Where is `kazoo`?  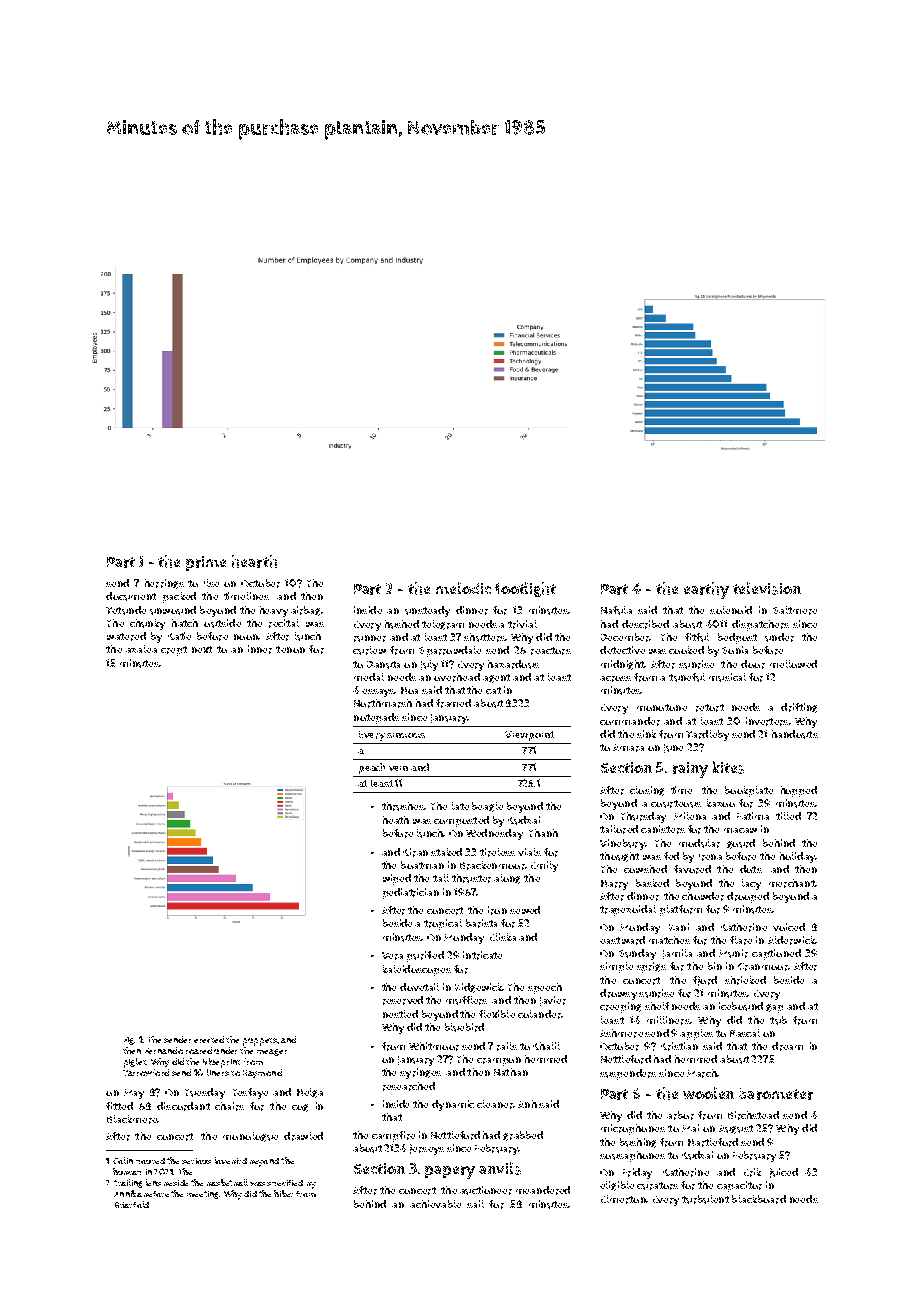
kazoo is located at coordinates (721, 803).
